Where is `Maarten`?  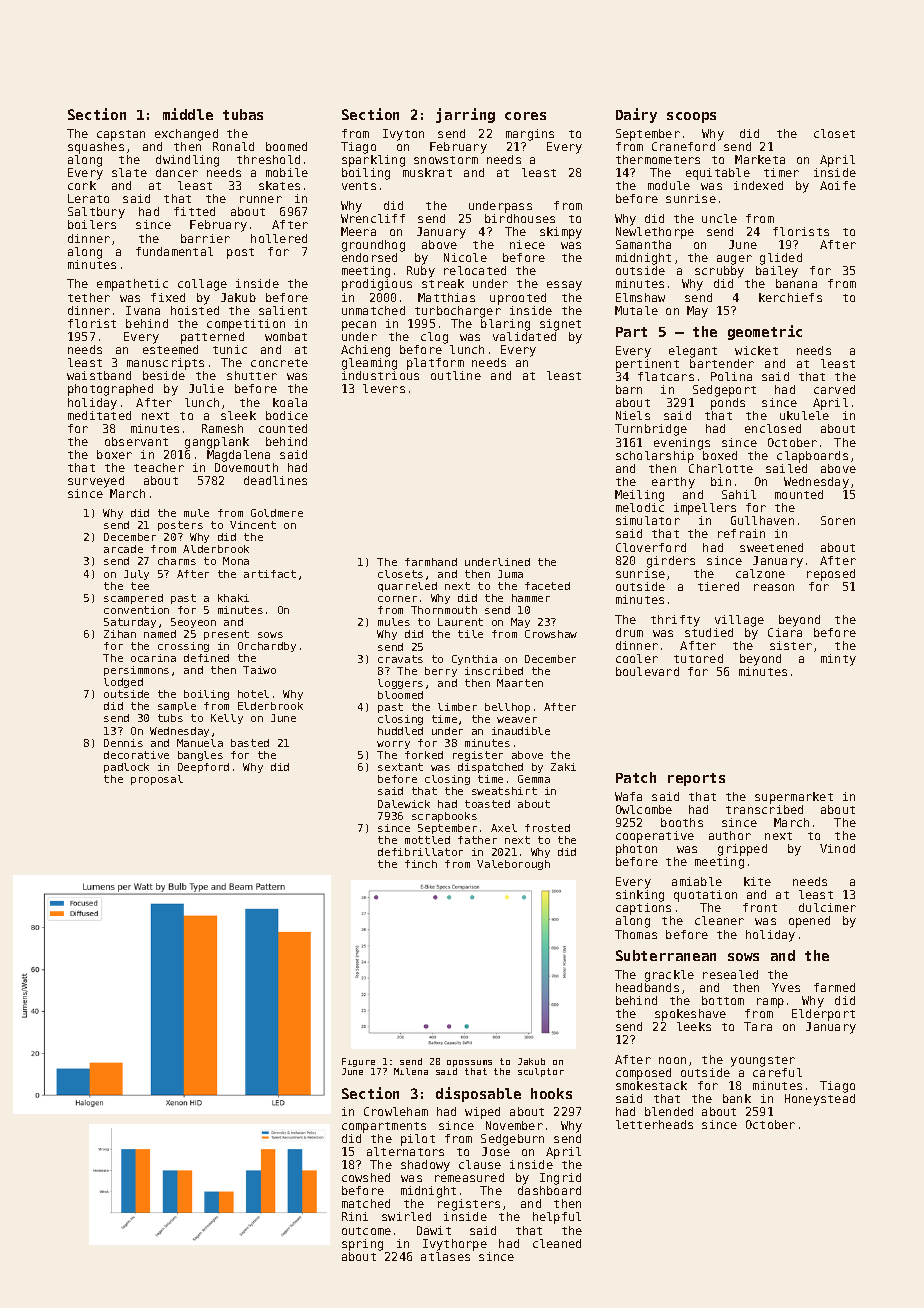 Maarten is located at coordinates (520, 683).
